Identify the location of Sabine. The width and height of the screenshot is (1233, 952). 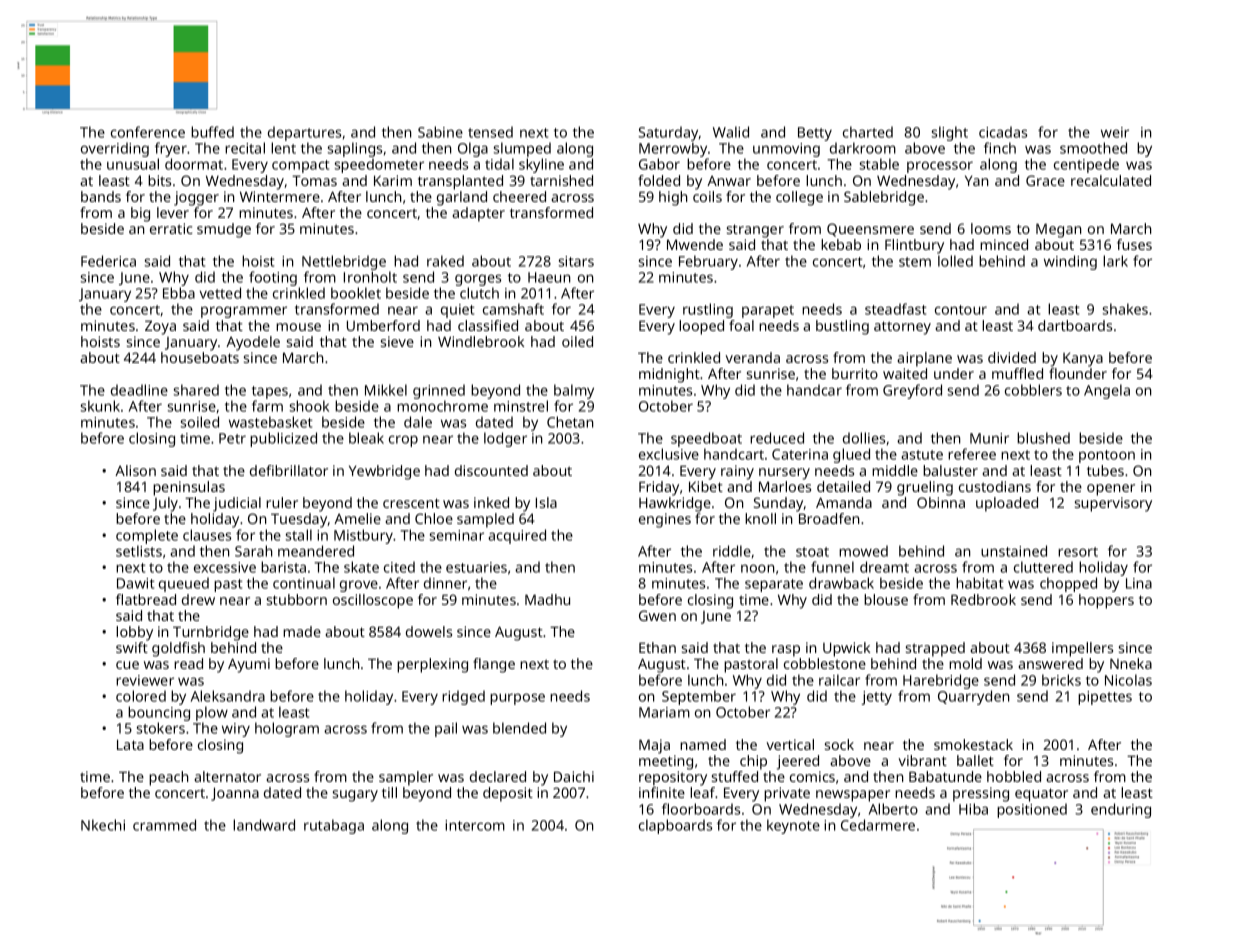
(440, 132).
